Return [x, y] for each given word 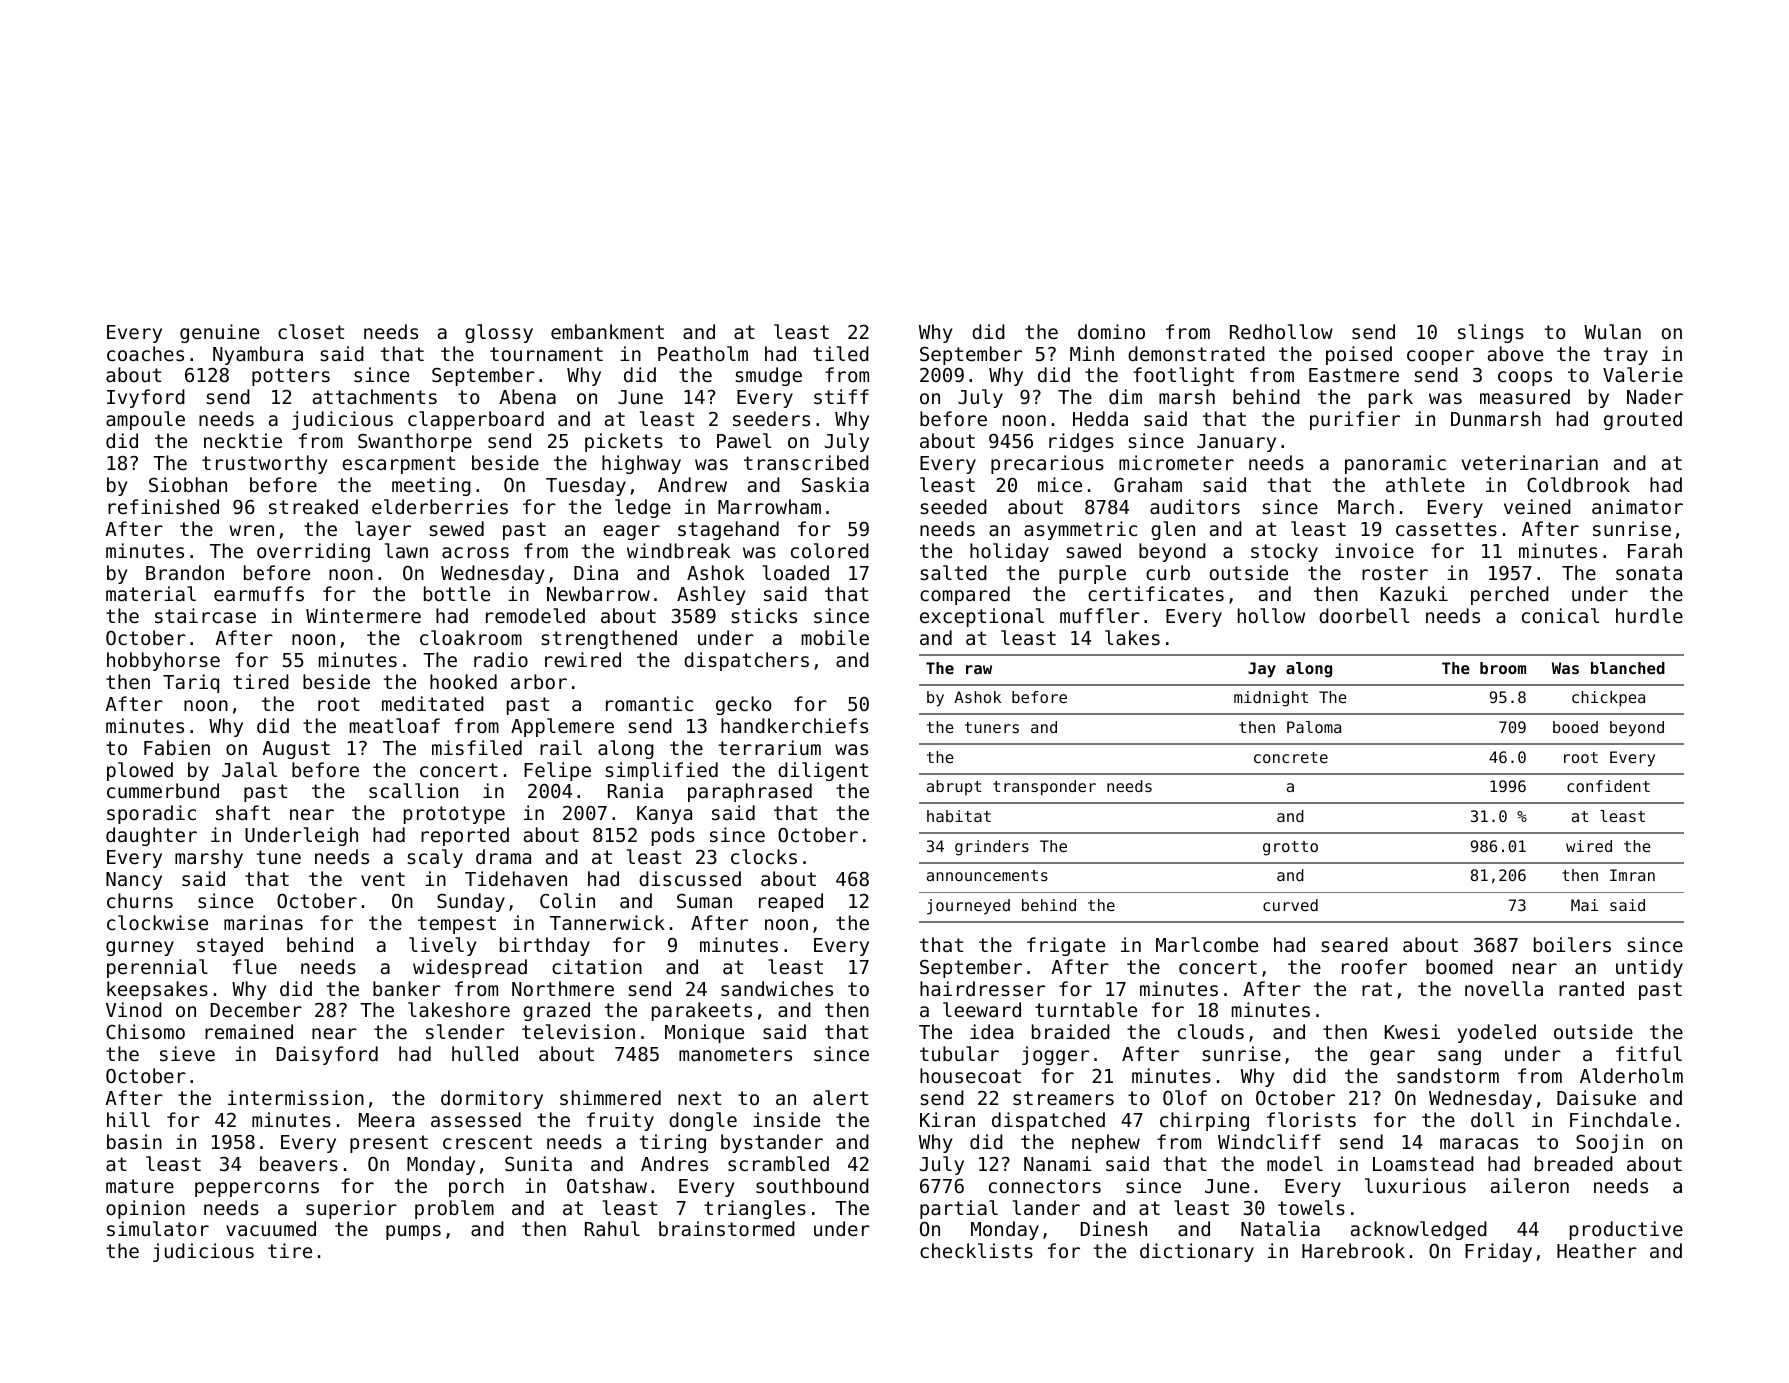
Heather [1597, 1250]
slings [1491, 333]
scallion [413, 790]
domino [1111, 331]
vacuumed [271, 1228]
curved [1290, 905]
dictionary [1197, 1252]
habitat [959, 816]
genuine [219, 333]
